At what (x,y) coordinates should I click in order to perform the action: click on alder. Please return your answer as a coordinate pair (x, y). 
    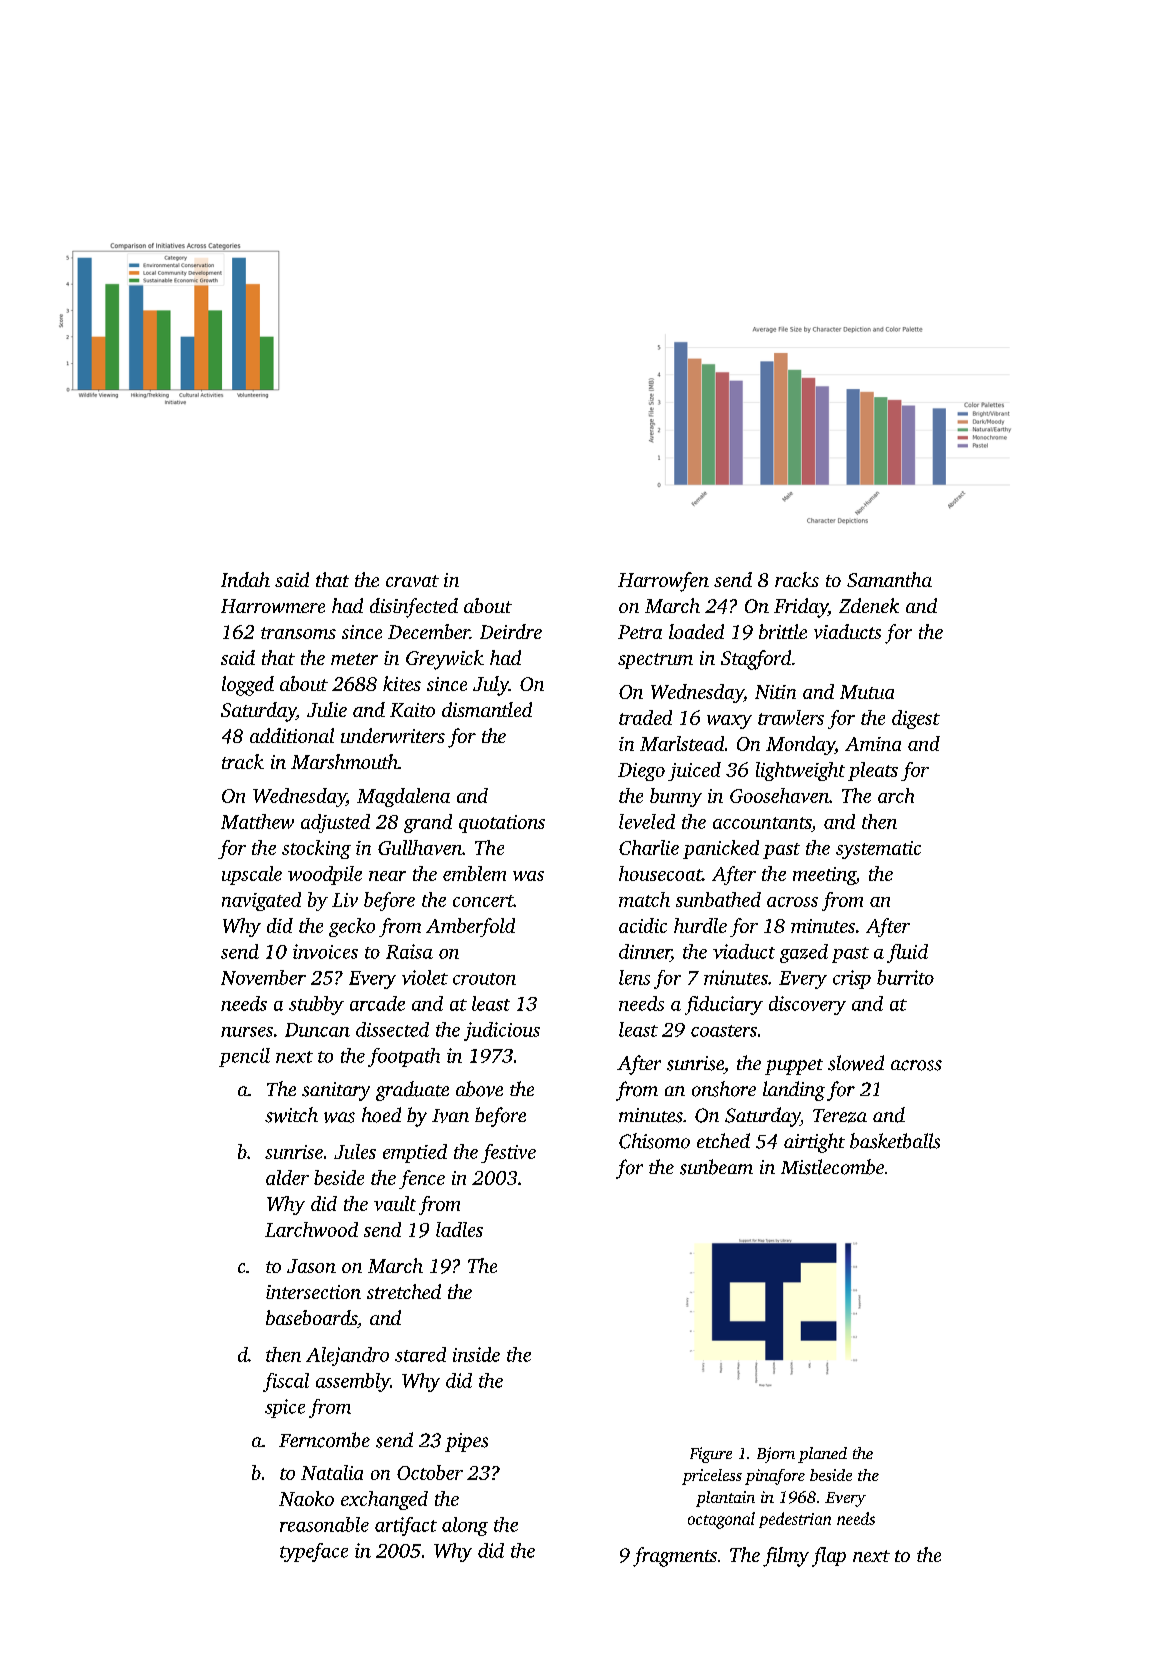
    Looking at the image, I should click on (287, 1177).
